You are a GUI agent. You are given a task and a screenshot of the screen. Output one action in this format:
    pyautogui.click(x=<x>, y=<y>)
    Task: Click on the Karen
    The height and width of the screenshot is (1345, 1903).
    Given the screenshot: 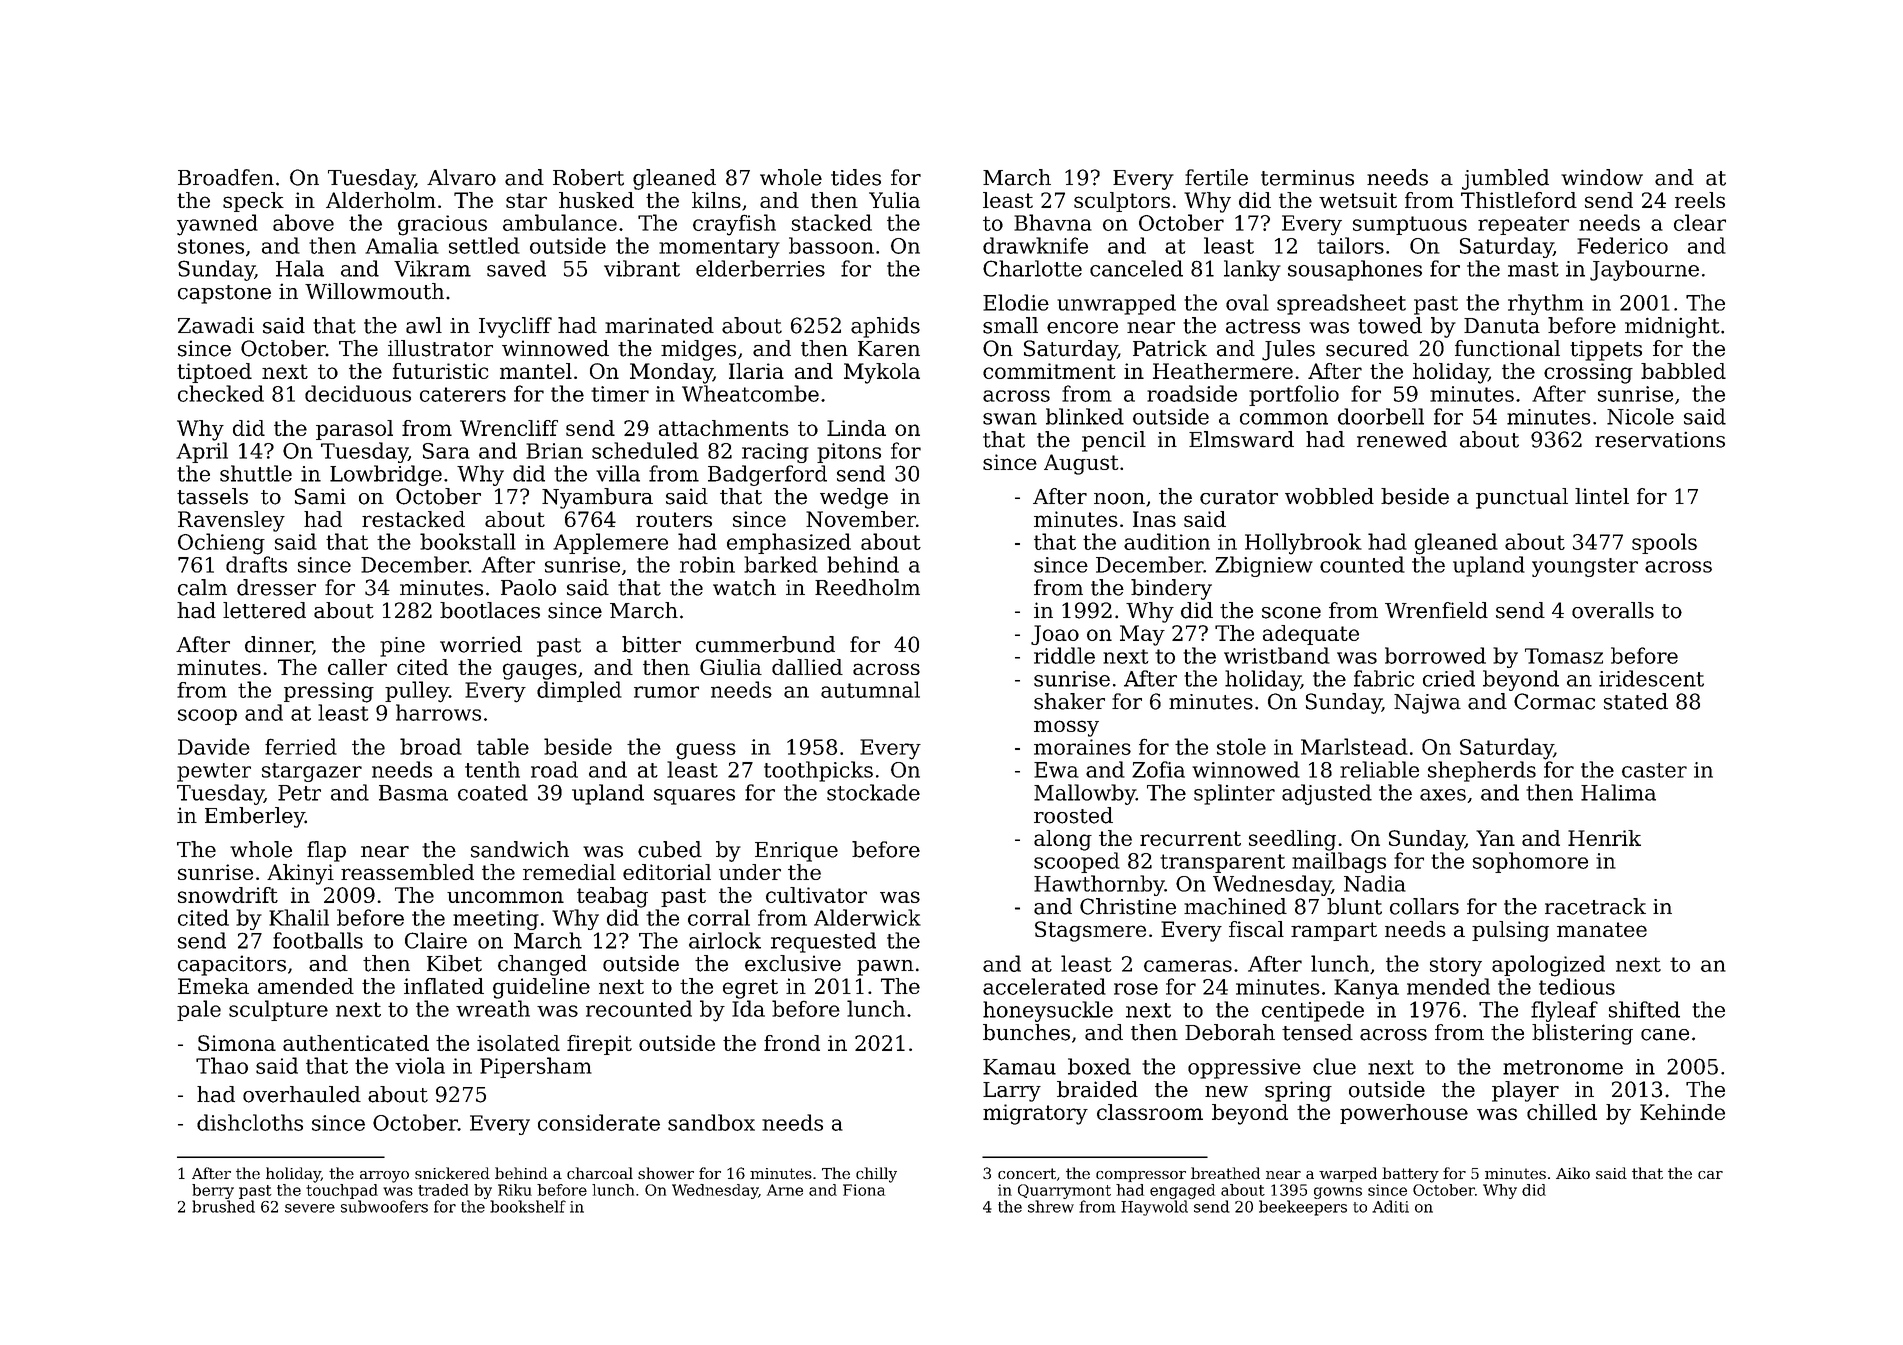 What is the action you would take?
    pyautogui.click(x=889, y=349)
